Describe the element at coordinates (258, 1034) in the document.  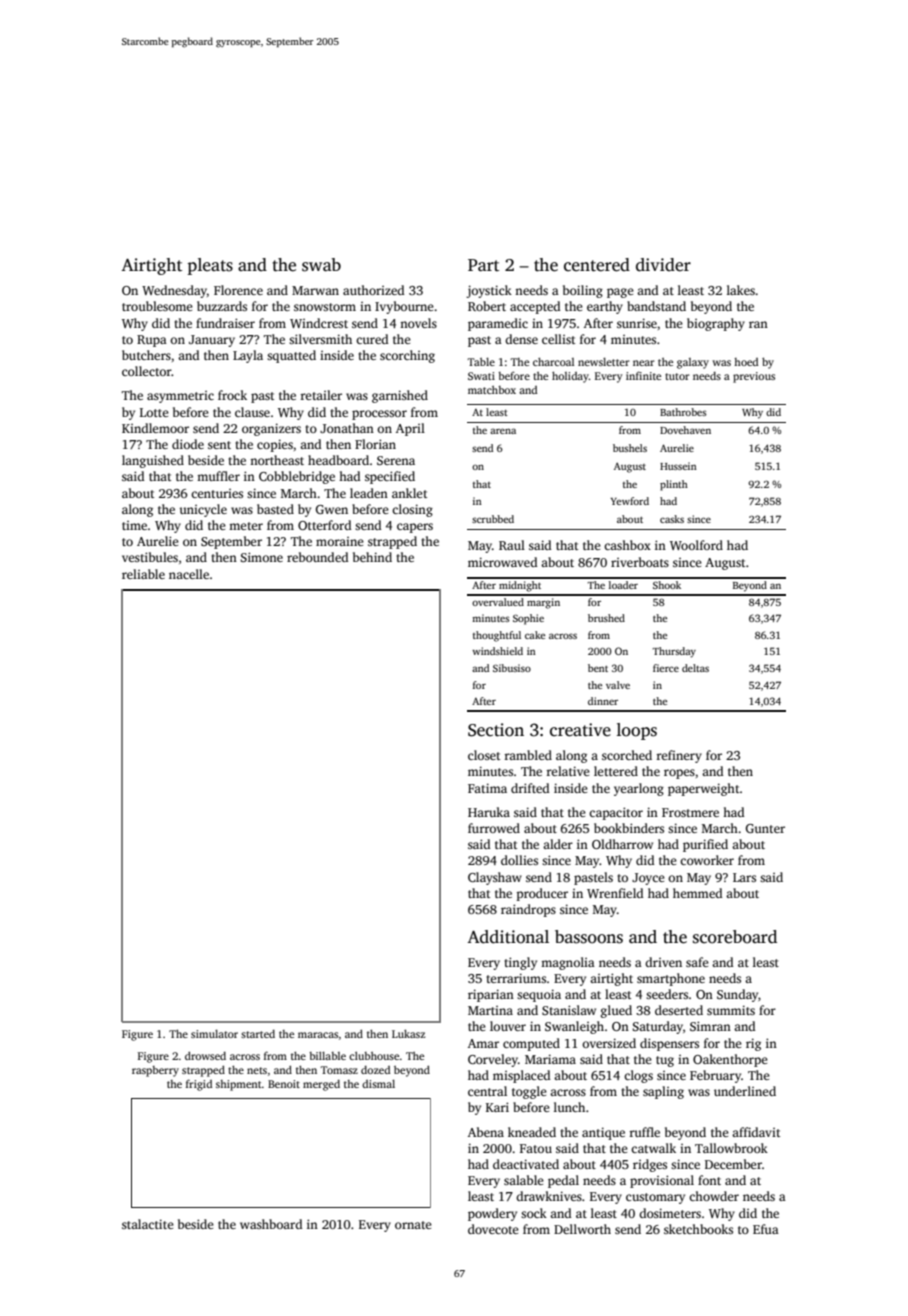
I see `started` at that location.
